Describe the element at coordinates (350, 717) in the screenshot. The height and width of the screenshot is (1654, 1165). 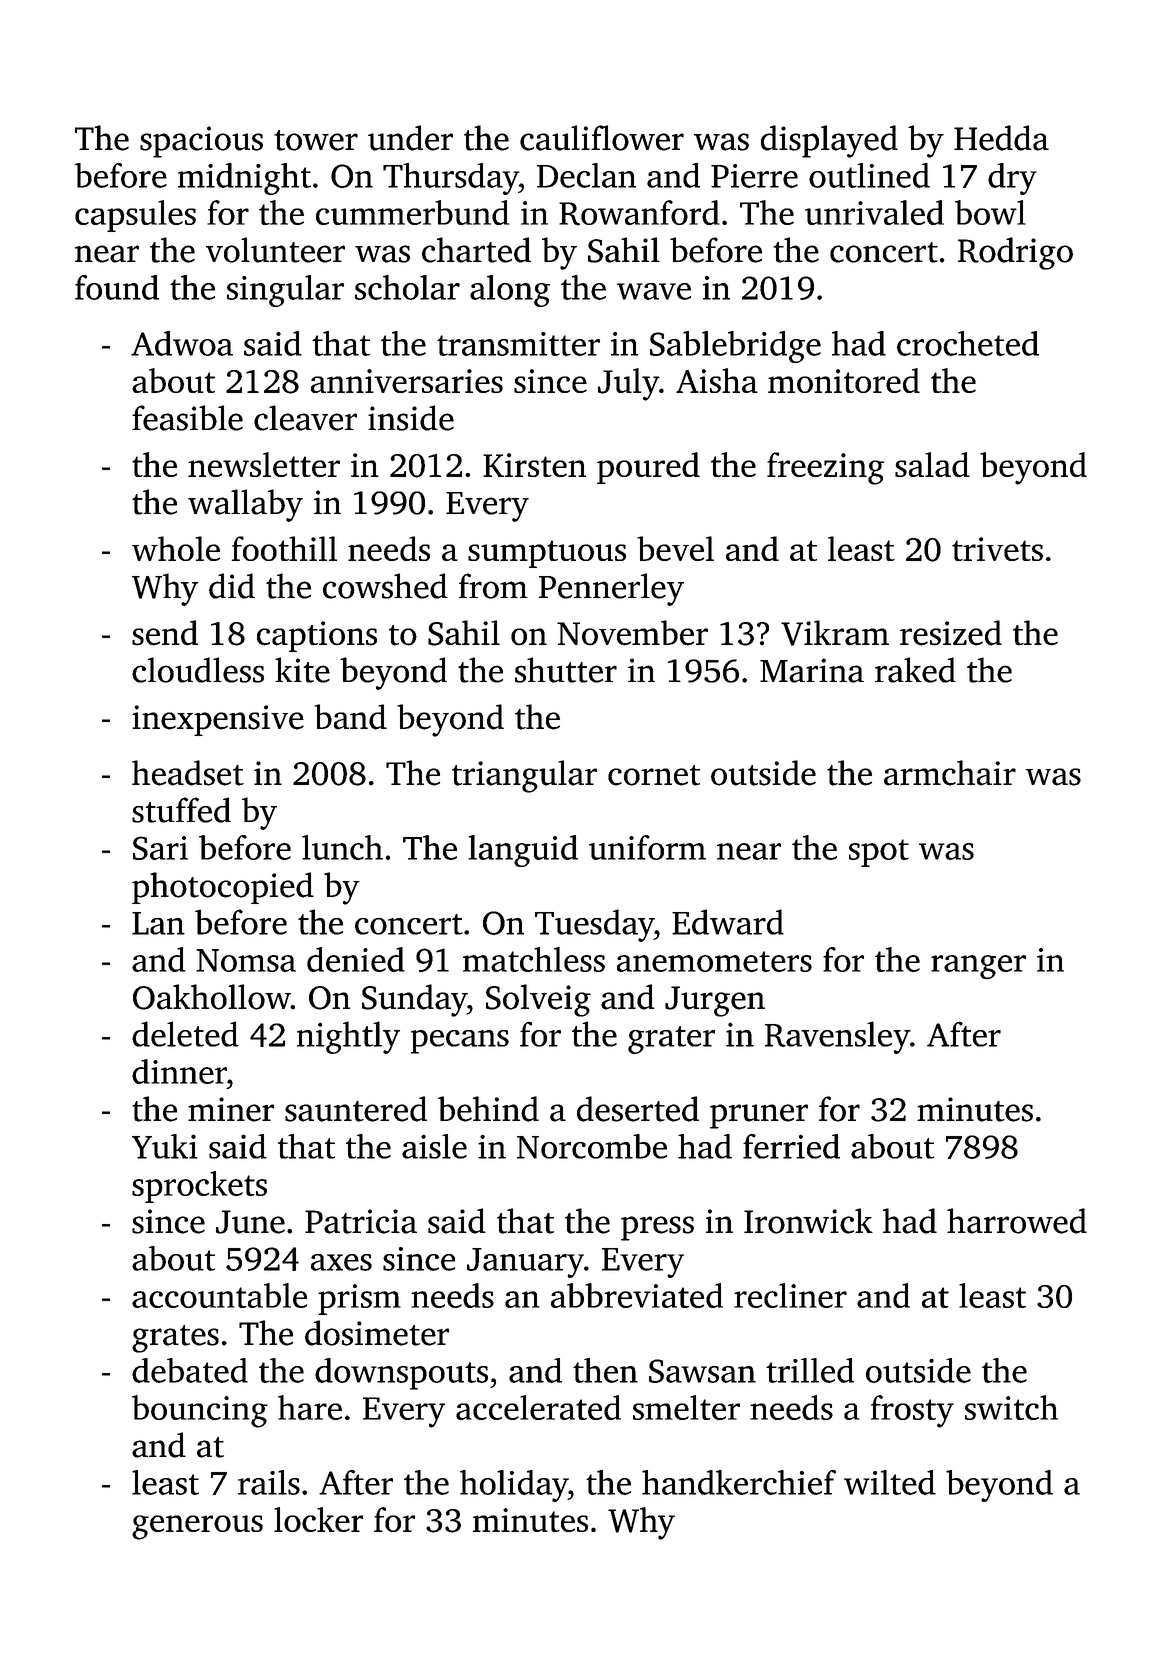
I see `band` at that location.
